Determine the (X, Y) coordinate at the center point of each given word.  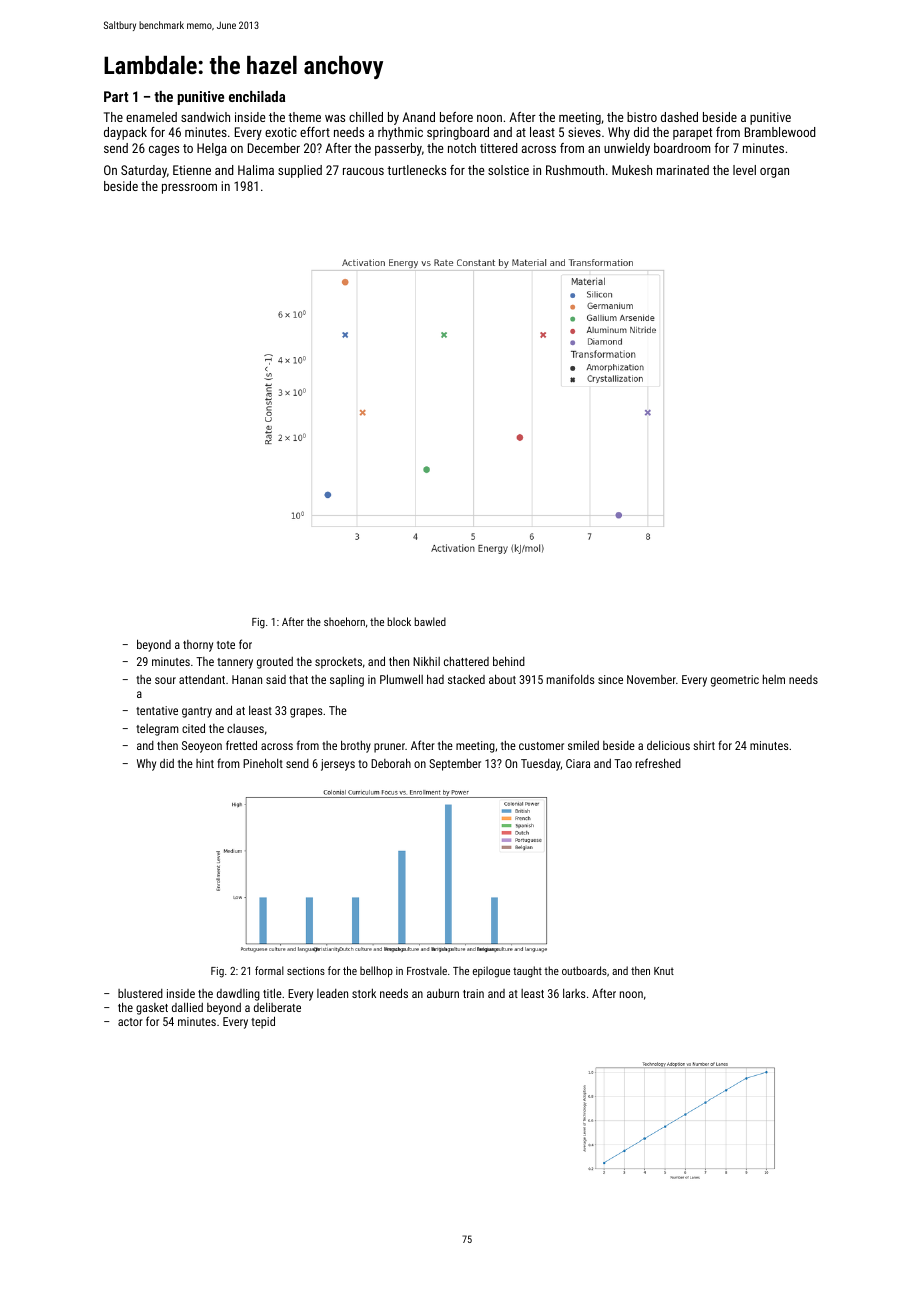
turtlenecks (416, 170)
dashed (679, 117)
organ (774, 173)
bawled (430, 621)
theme (304, 117)
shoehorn (344, 621)
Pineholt (263, 763)
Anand (418, 117)
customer (541, 746)
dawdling (238, 995)
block (399, 621)
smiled (583, 745)
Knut (664, 971)
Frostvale (427, 970)
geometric (735, 681)
